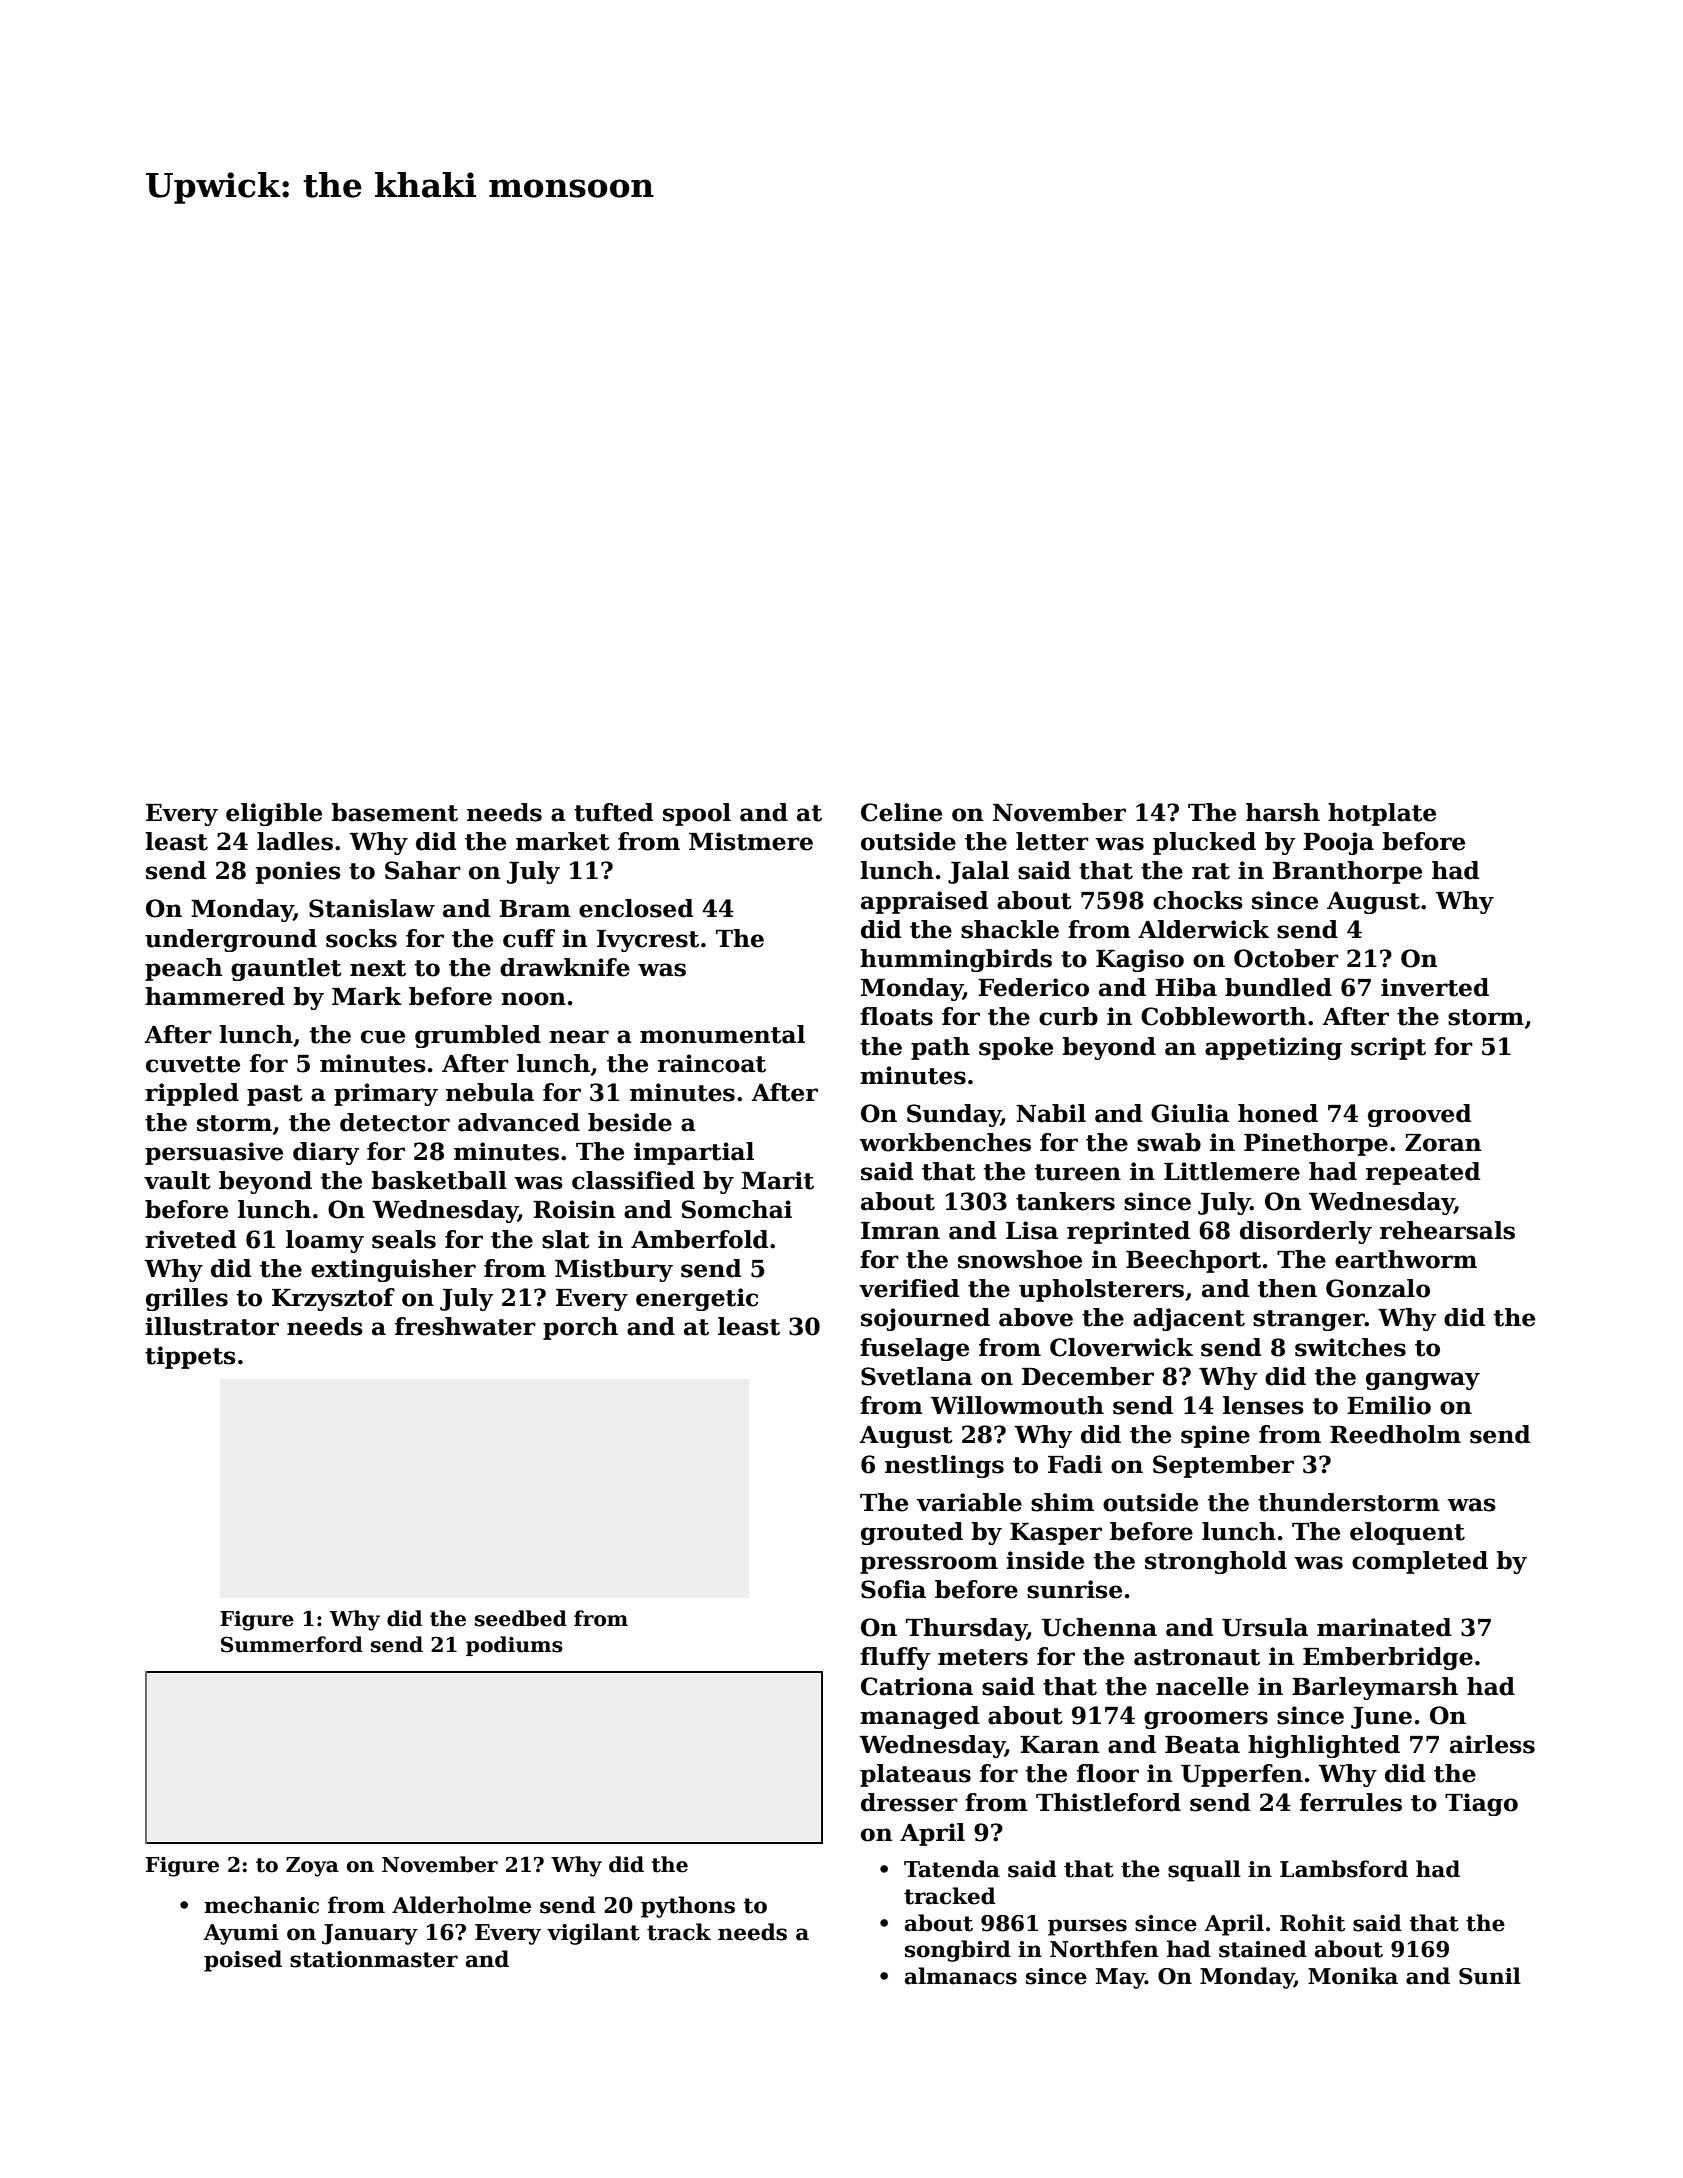 This screenshot has width=1683, height=2178. I want to click on eligible, so click(274, 814).
